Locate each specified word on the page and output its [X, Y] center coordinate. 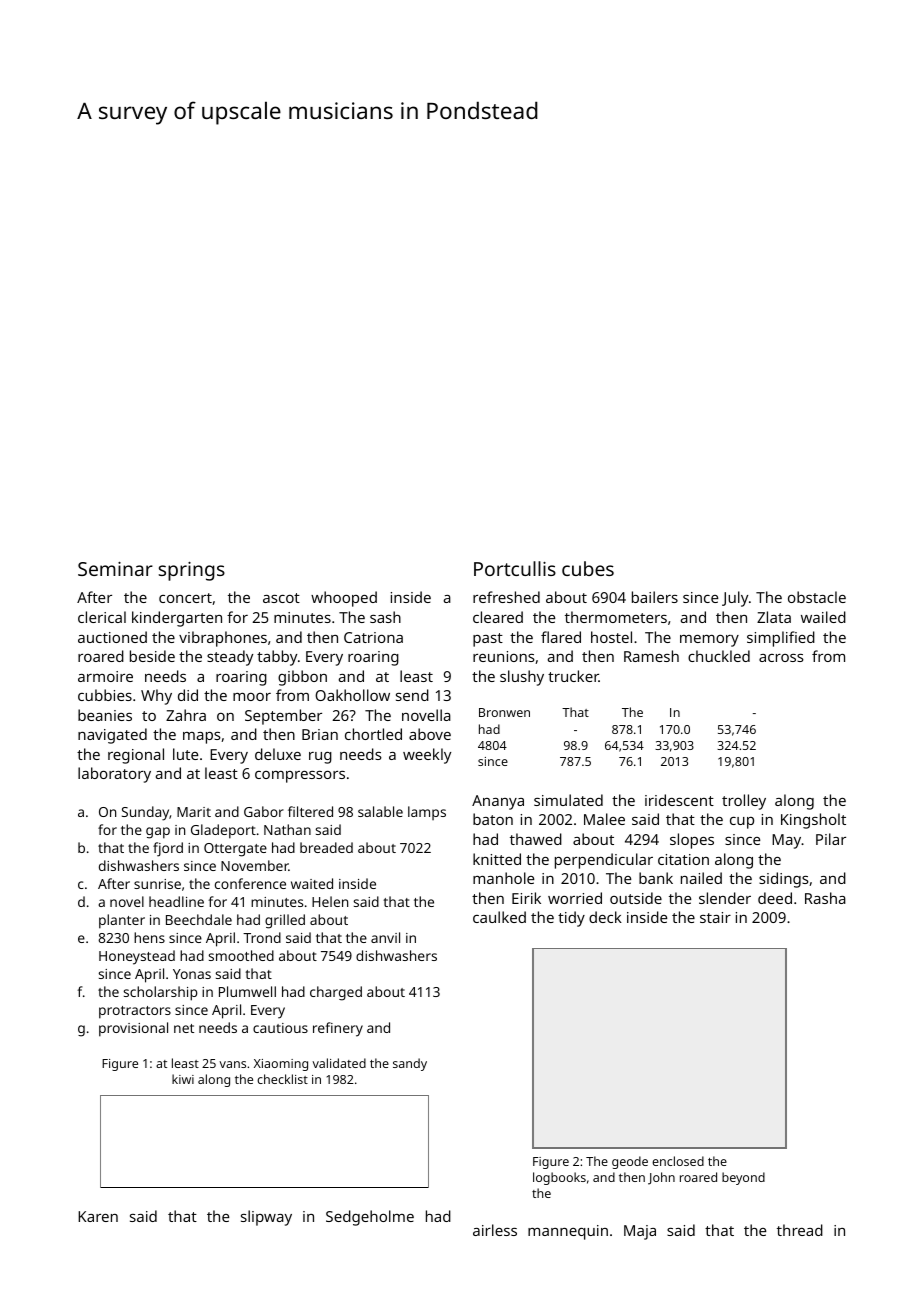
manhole [503, 878]
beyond [743, 1178]
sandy [410, 1064]
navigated [112, 736]
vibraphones [223, 639]
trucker [573, 676]
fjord [168, 849]
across [781, 658]
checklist [282, 1079]
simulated [568, 800]
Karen [98, 1216]
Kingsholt [813, 821]
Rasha [825, 898]
